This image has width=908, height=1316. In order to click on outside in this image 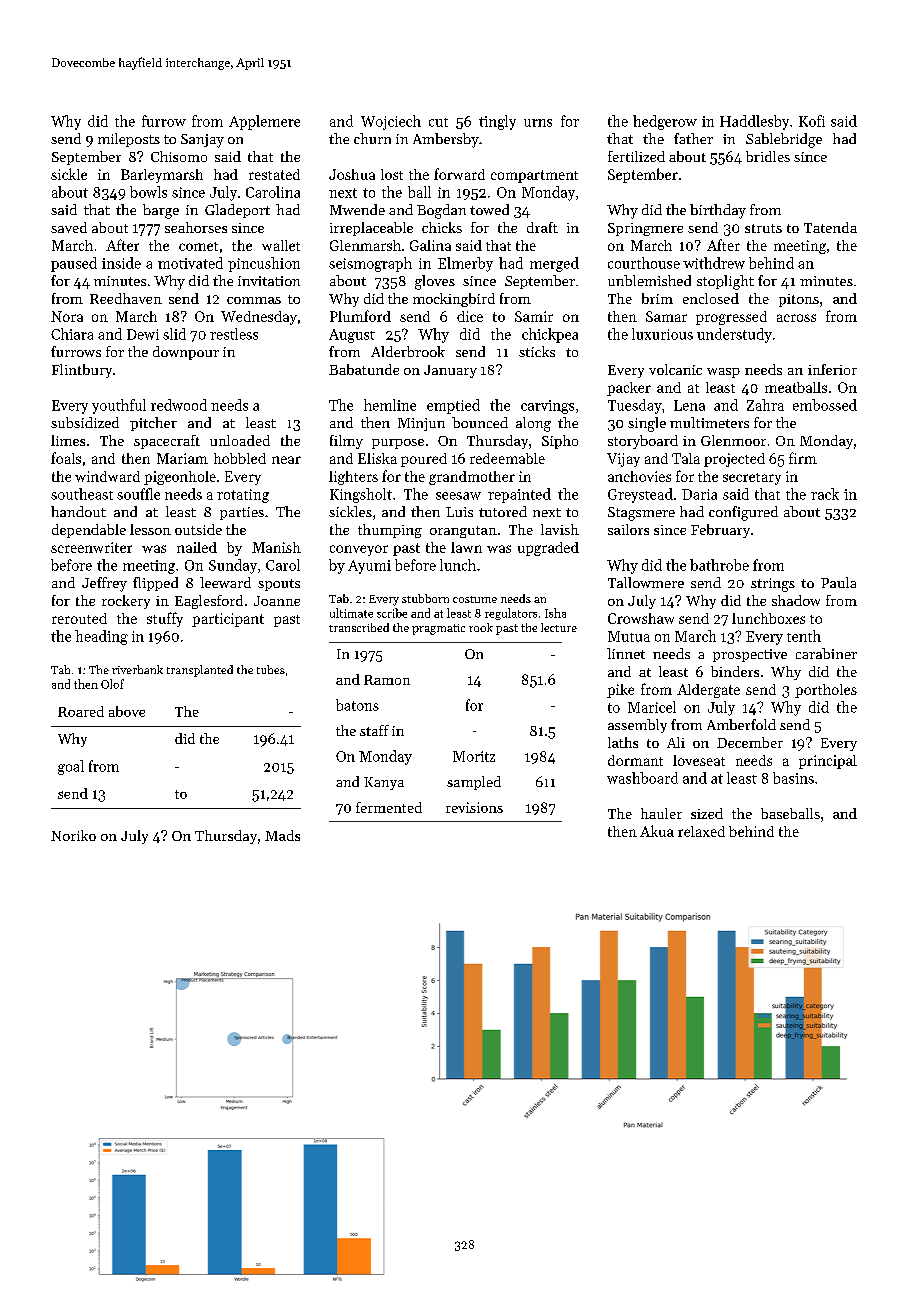, I will do `click(198, 529)`.
